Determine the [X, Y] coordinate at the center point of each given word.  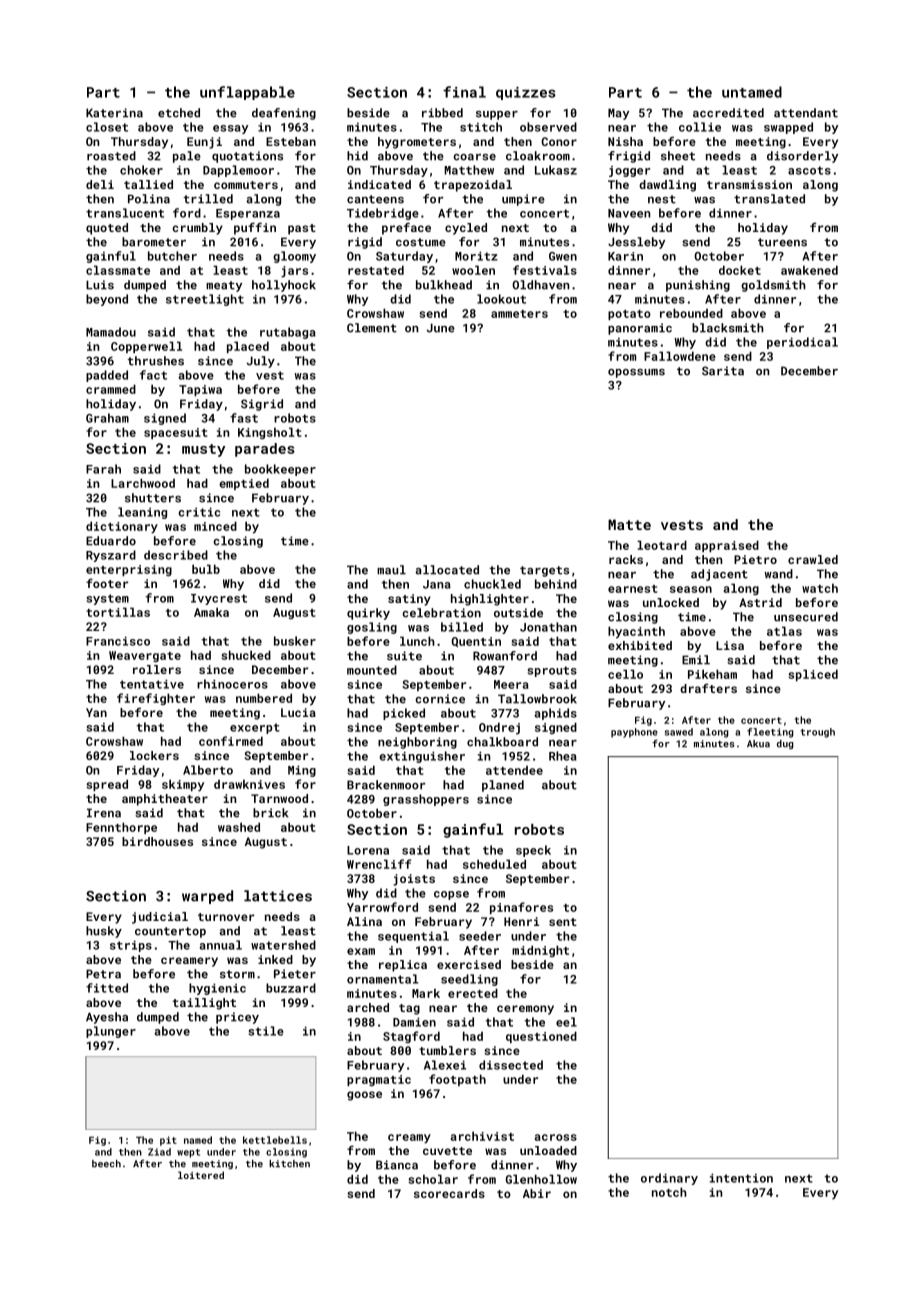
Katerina [114, 113]
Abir [537, 1193]
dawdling [667, 186]
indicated [379, 184]
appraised [727, 546]
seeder [480, 936]
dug [785, 745]
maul [391, 570]
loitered [201, 1175]
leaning [142, 513]
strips [131, 946]
